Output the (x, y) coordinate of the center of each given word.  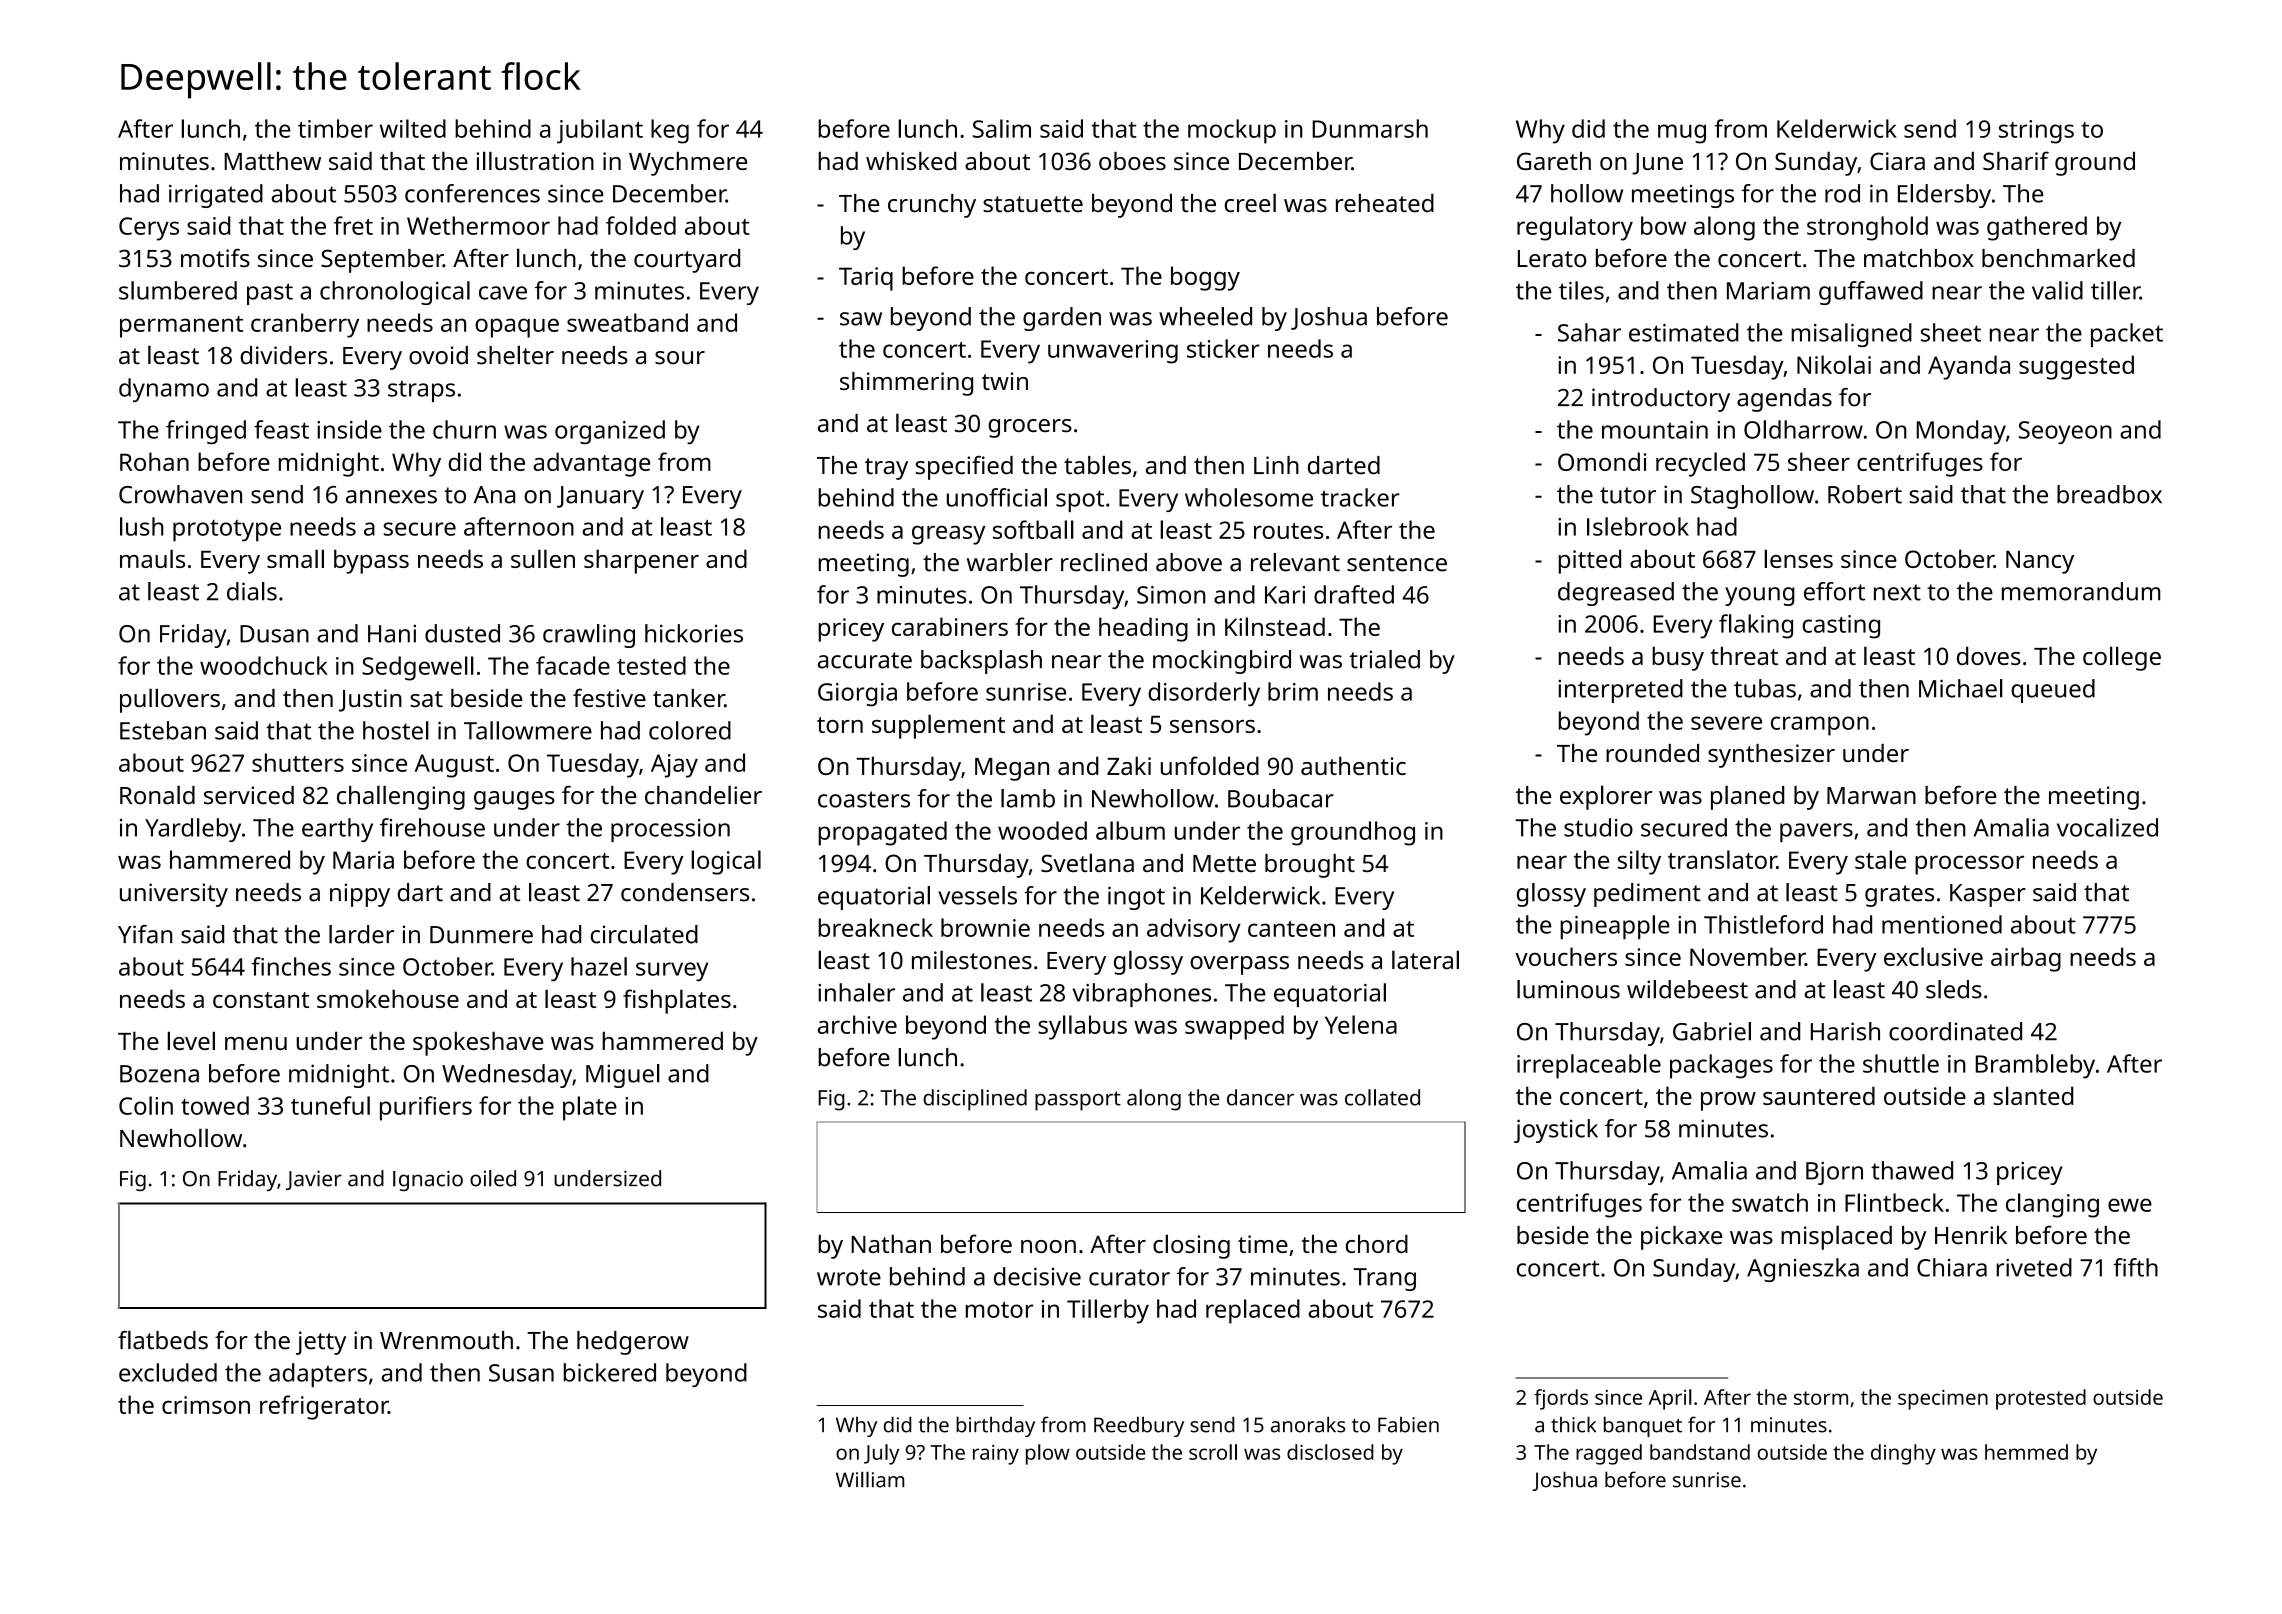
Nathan (891, 1243)
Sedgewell (418, 668)
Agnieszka (1803, 1270)
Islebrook (1638, 526)
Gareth (1554, 161)
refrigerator (324, 1407)
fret (353, 225)
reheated (1385, 203)
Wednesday (507, 1076)
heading (1143, 629)
